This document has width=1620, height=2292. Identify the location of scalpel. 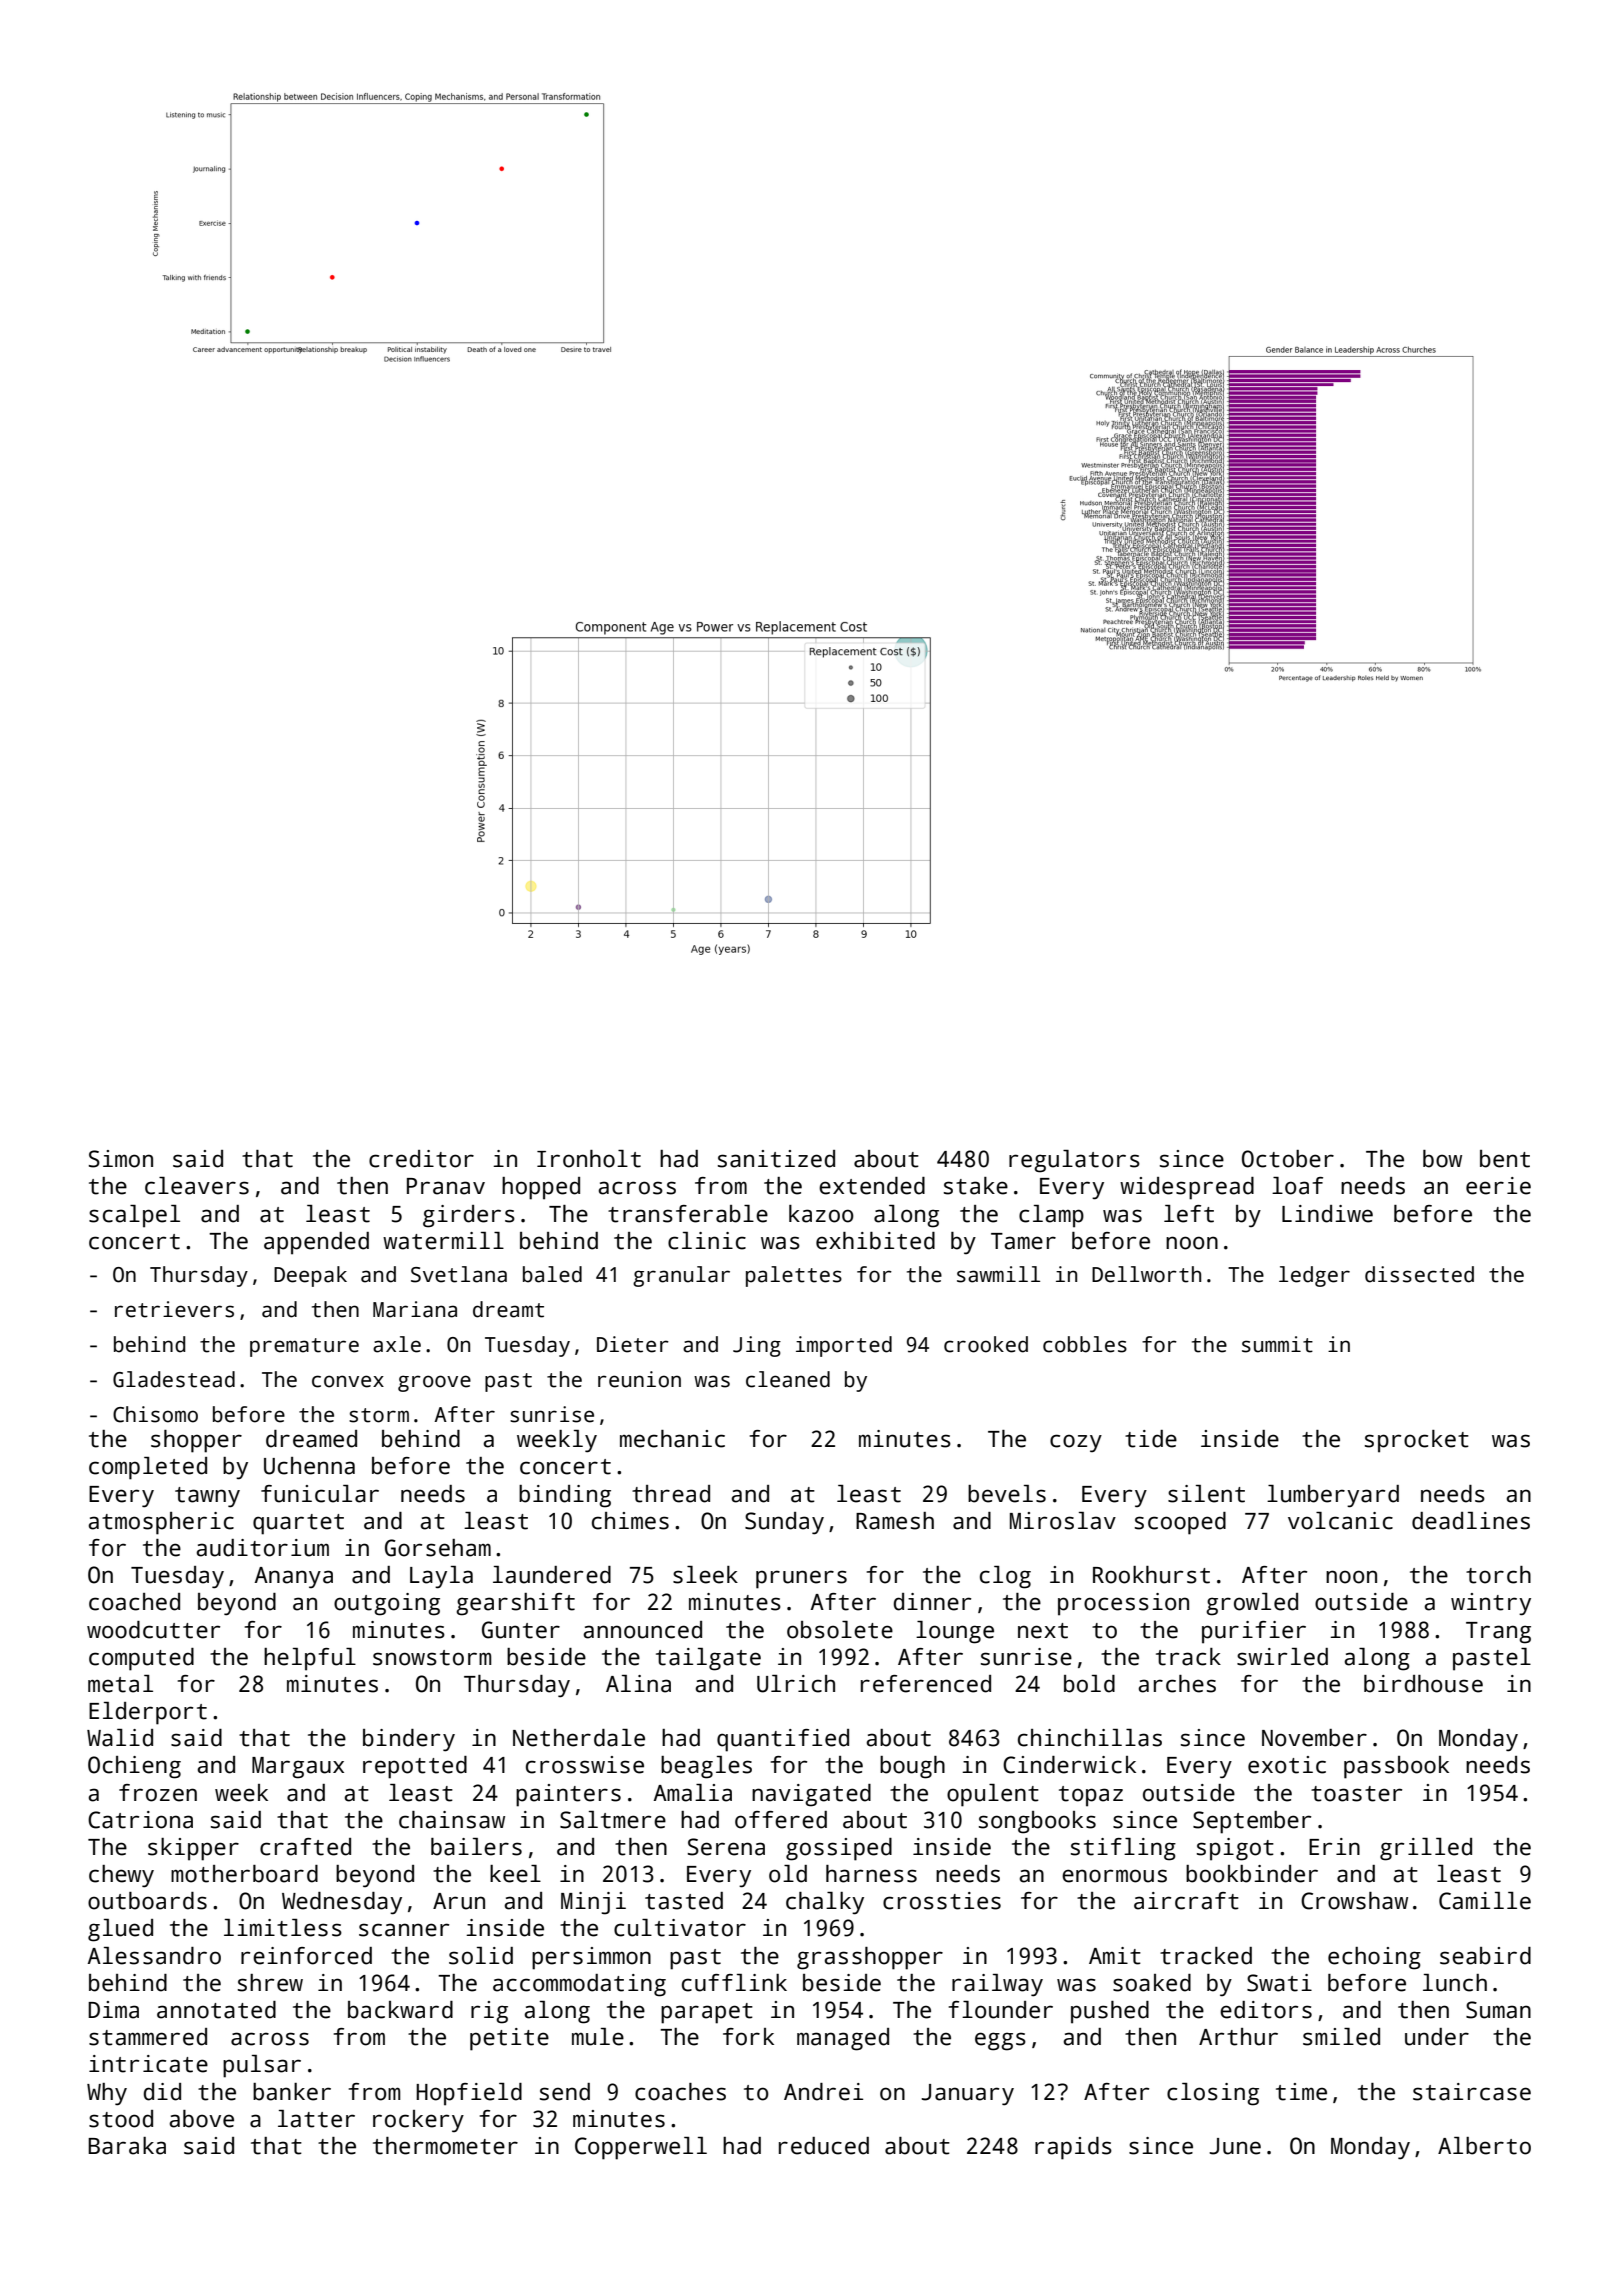
(134, 1216).
